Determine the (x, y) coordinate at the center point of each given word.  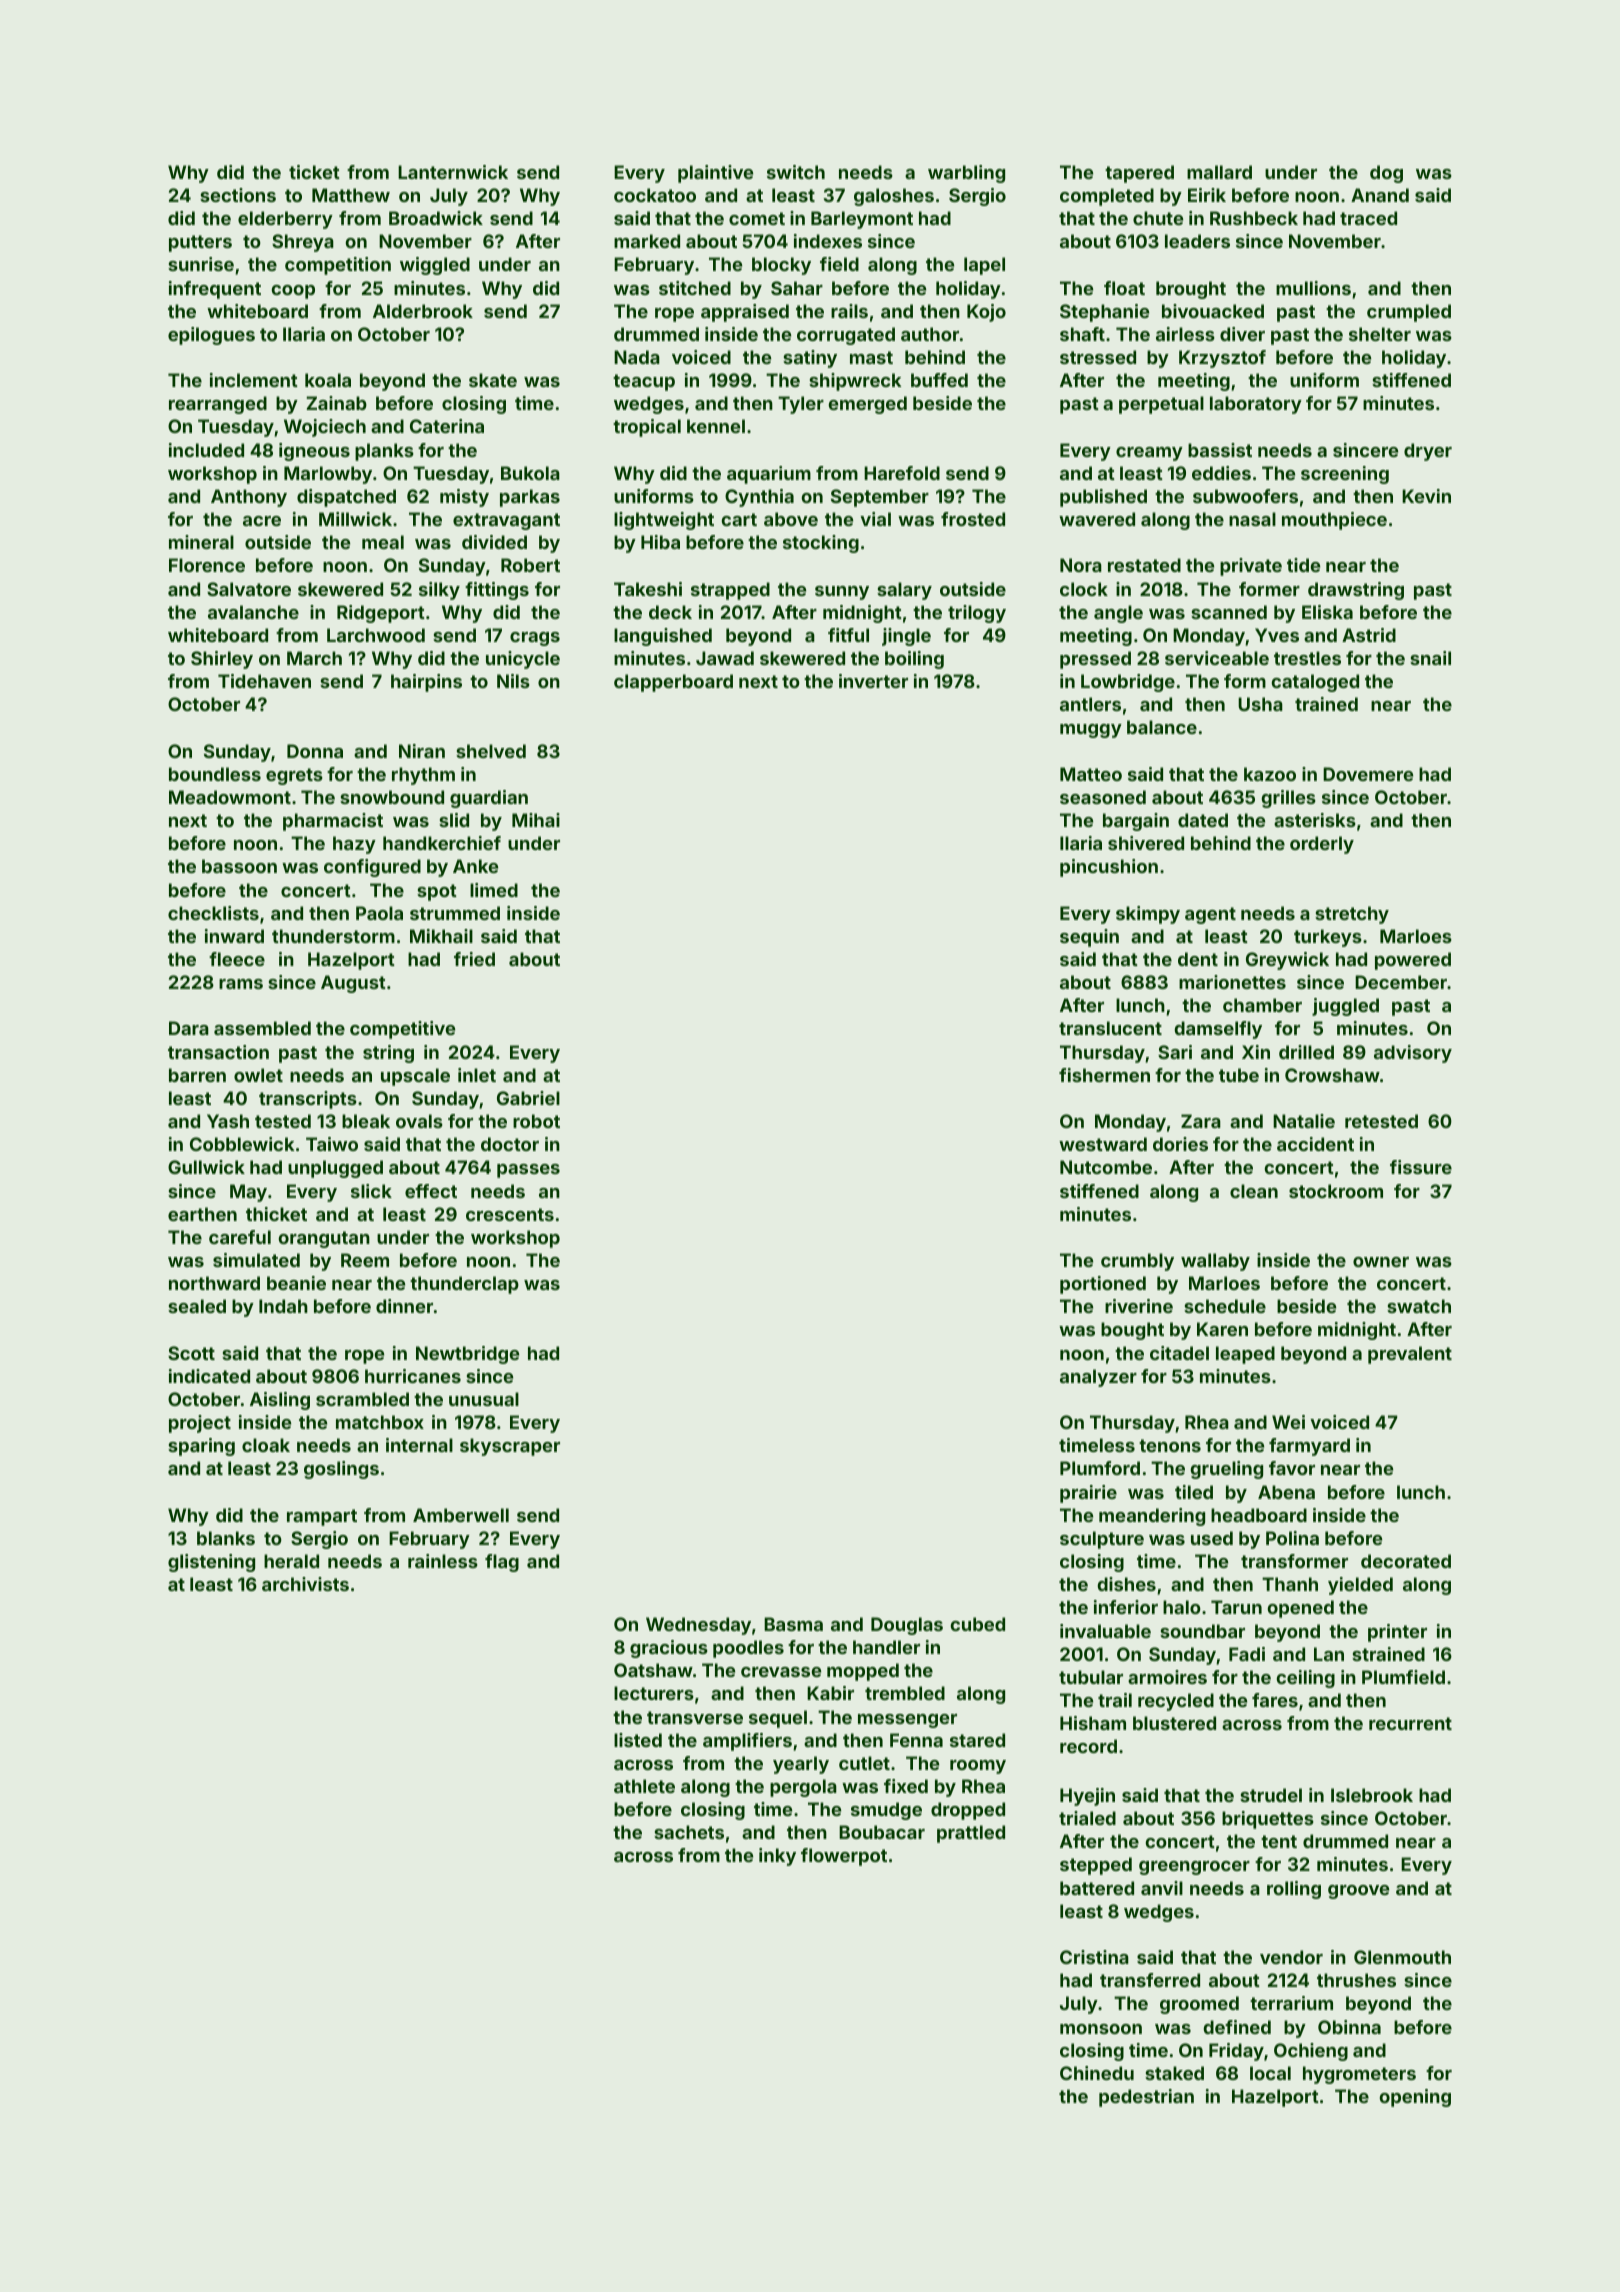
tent (1279, 1841)
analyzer (1098, 1378)
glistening (211, 1563)
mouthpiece (1334, 521)
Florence (207, 565)
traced (1368, 218)
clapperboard (673, 683)
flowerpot (844, 1857)
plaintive (715, 174)
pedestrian (1146, 2098)
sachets (689, 1832)
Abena (1286, 1492)
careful (240, 1237)
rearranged (218, 405)
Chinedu (1097, 2073)
